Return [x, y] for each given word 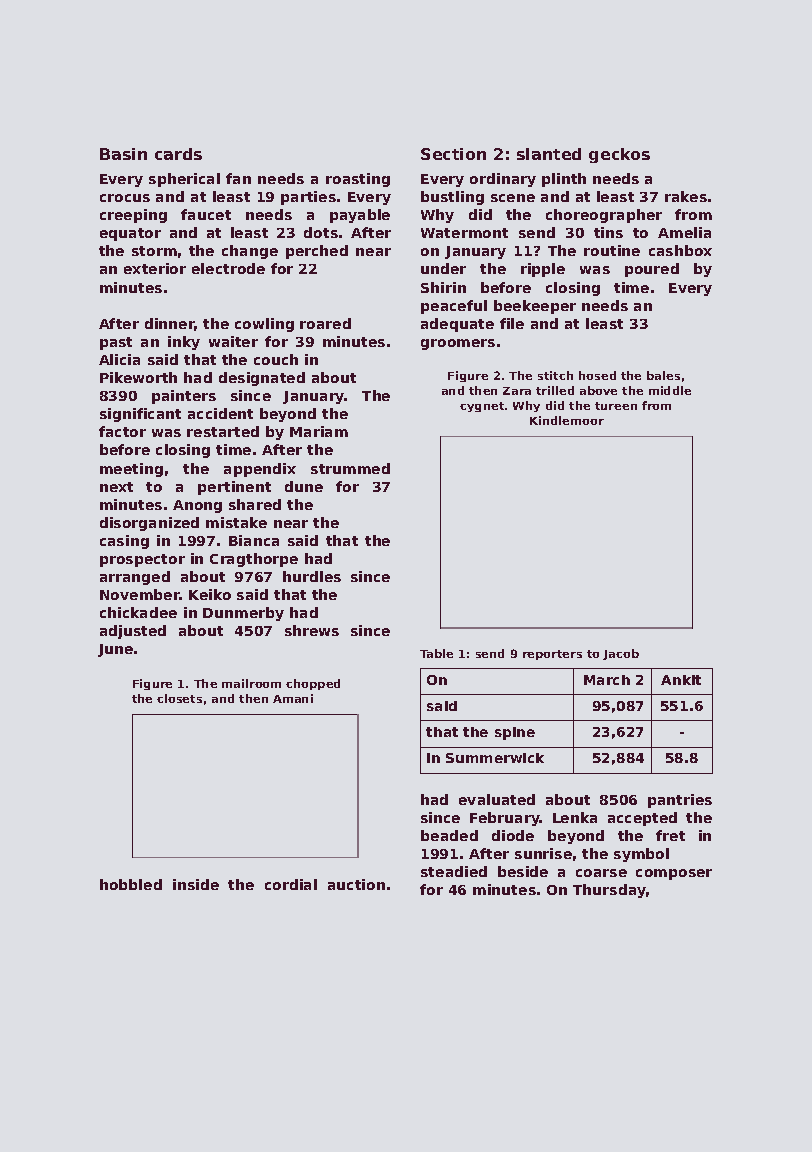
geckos [619, 155]
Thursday [609, 891]
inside [196, 884]
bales [663, 375]
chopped [313, 684]
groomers [458, 344]
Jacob [621, 654]
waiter [233, 341]
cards [178, 154]
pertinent [234, 488]
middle [670, 390]
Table [436, 653]
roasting [358, 180]
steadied [454, 871]
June [115, 650]
